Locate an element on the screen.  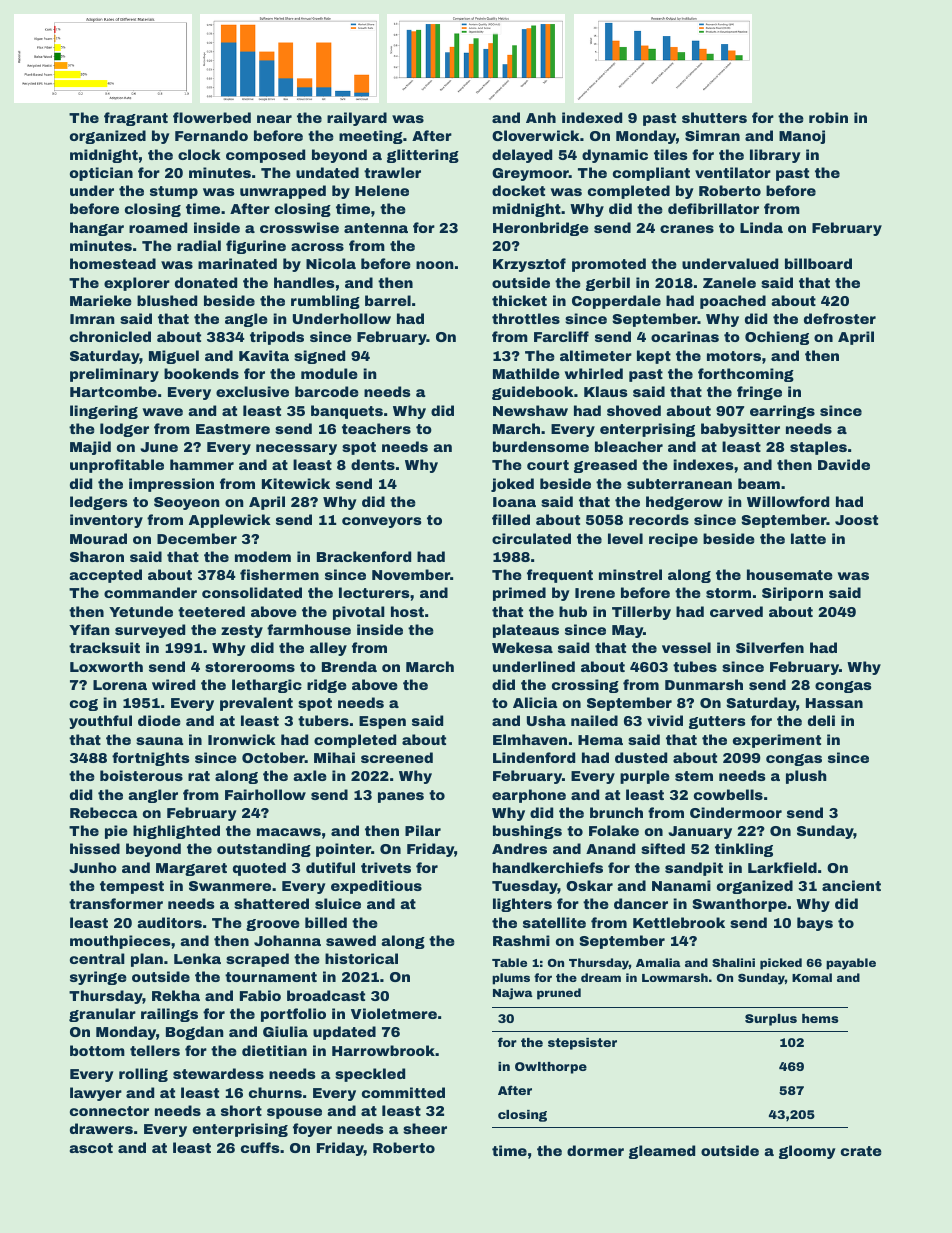
tournament is located at coordinates (271, 977).
